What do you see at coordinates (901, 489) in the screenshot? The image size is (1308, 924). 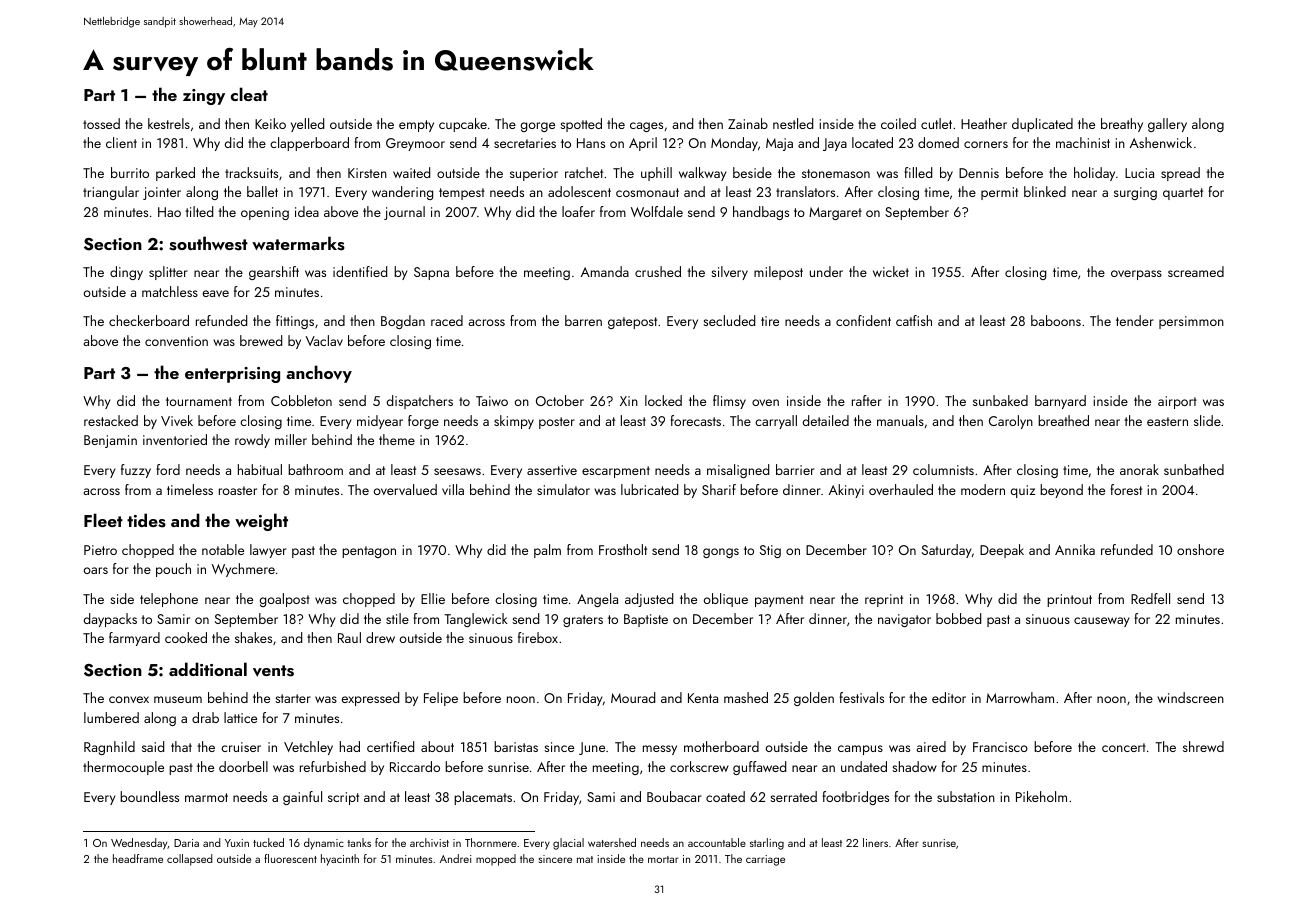 I see `overhauled` at bounding box center [901, 489].
